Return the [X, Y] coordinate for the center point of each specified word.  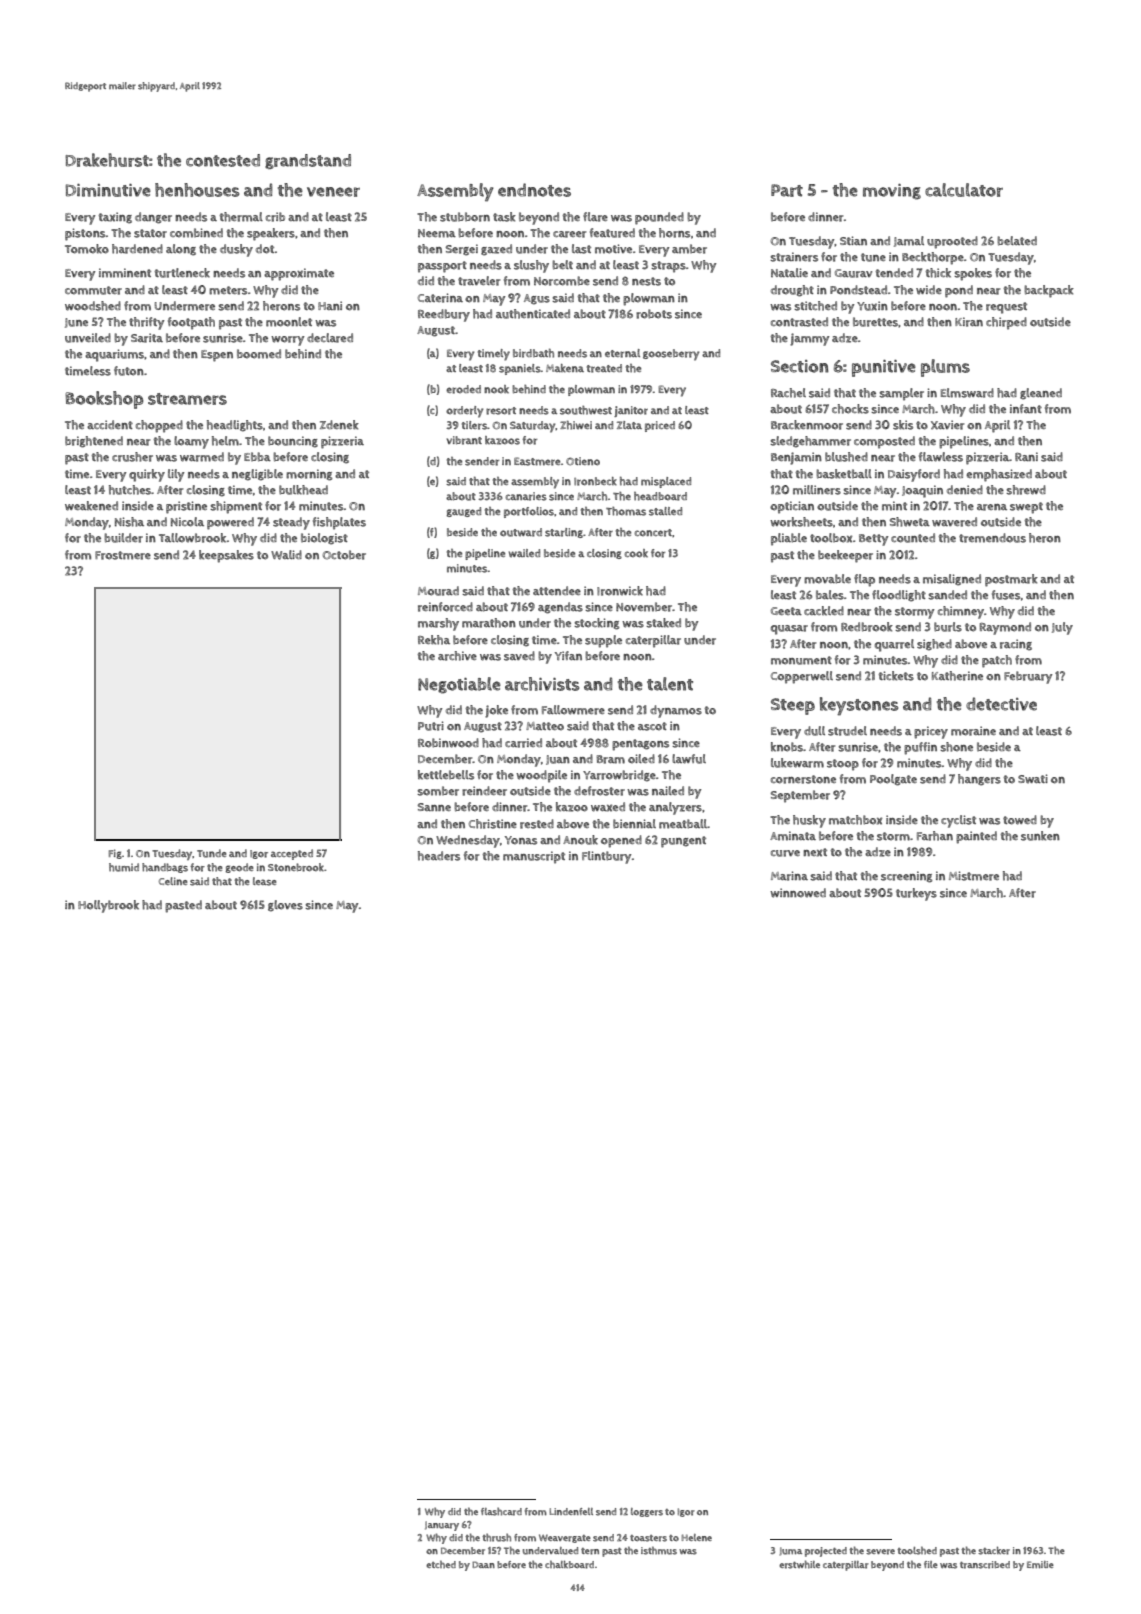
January [442, 1526]
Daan [483, 1564]
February [1028, 677]
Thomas [626, 511]
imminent [125, 273]
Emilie [1040, 1565]
